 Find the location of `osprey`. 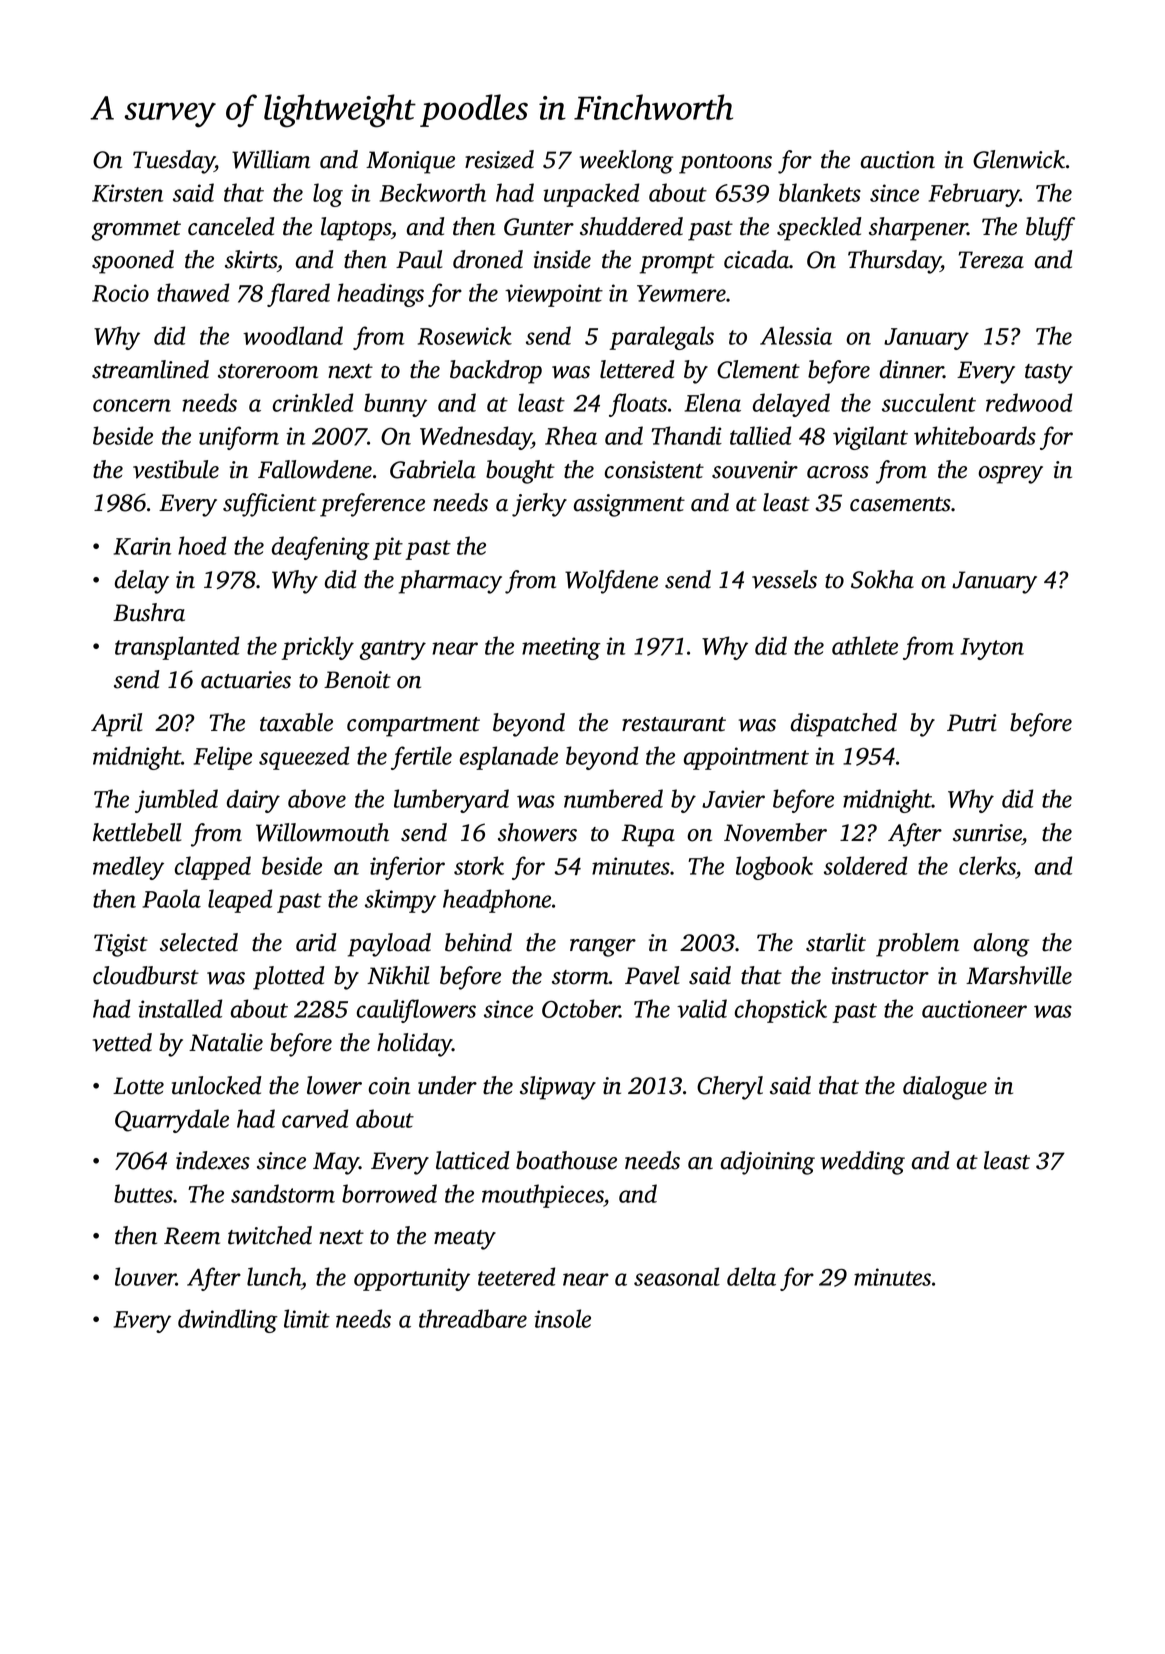

osprey is located at coordinates (1010, 475).
